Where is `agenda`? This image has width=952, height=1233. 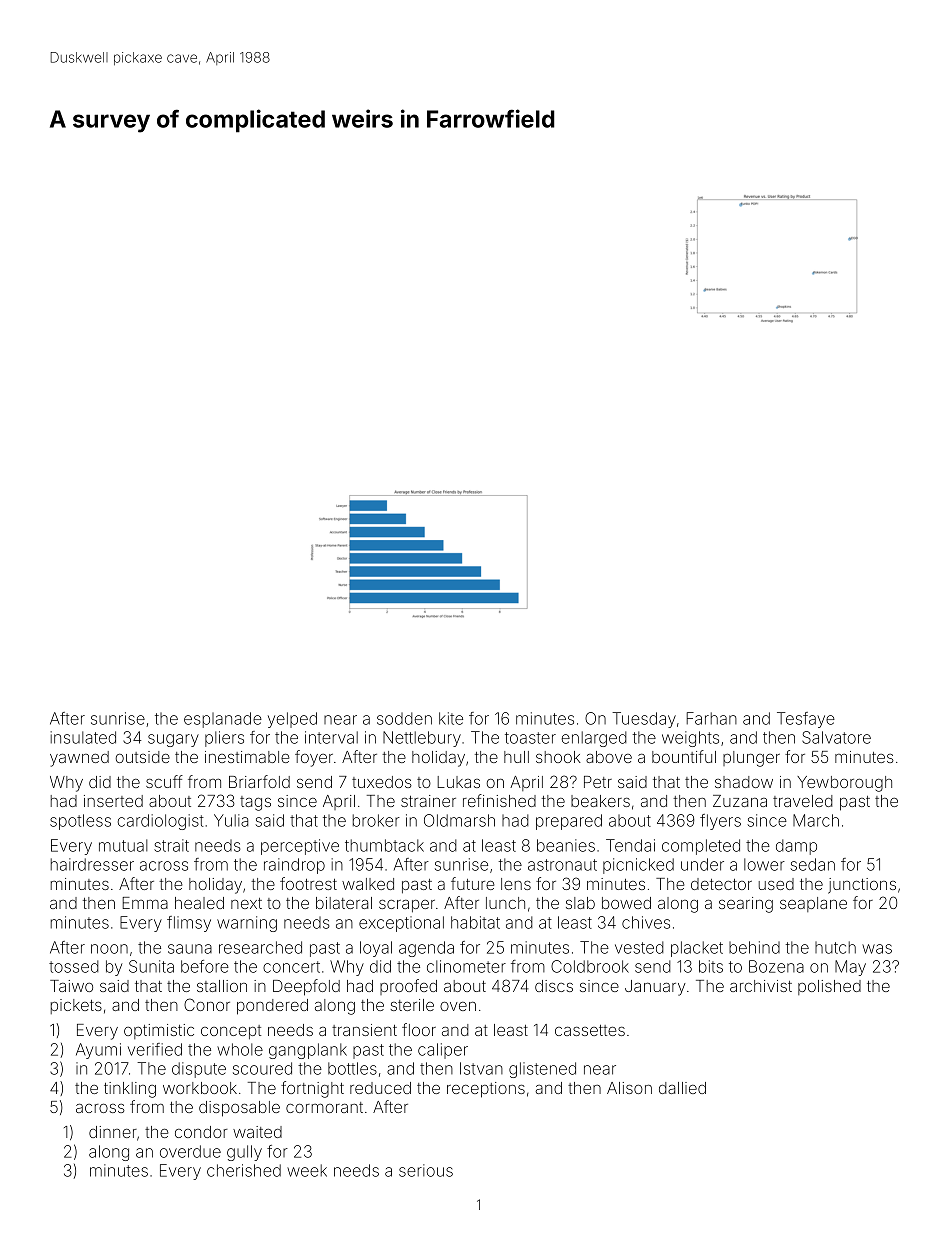 agenda is located at coordinates (426, 949).
